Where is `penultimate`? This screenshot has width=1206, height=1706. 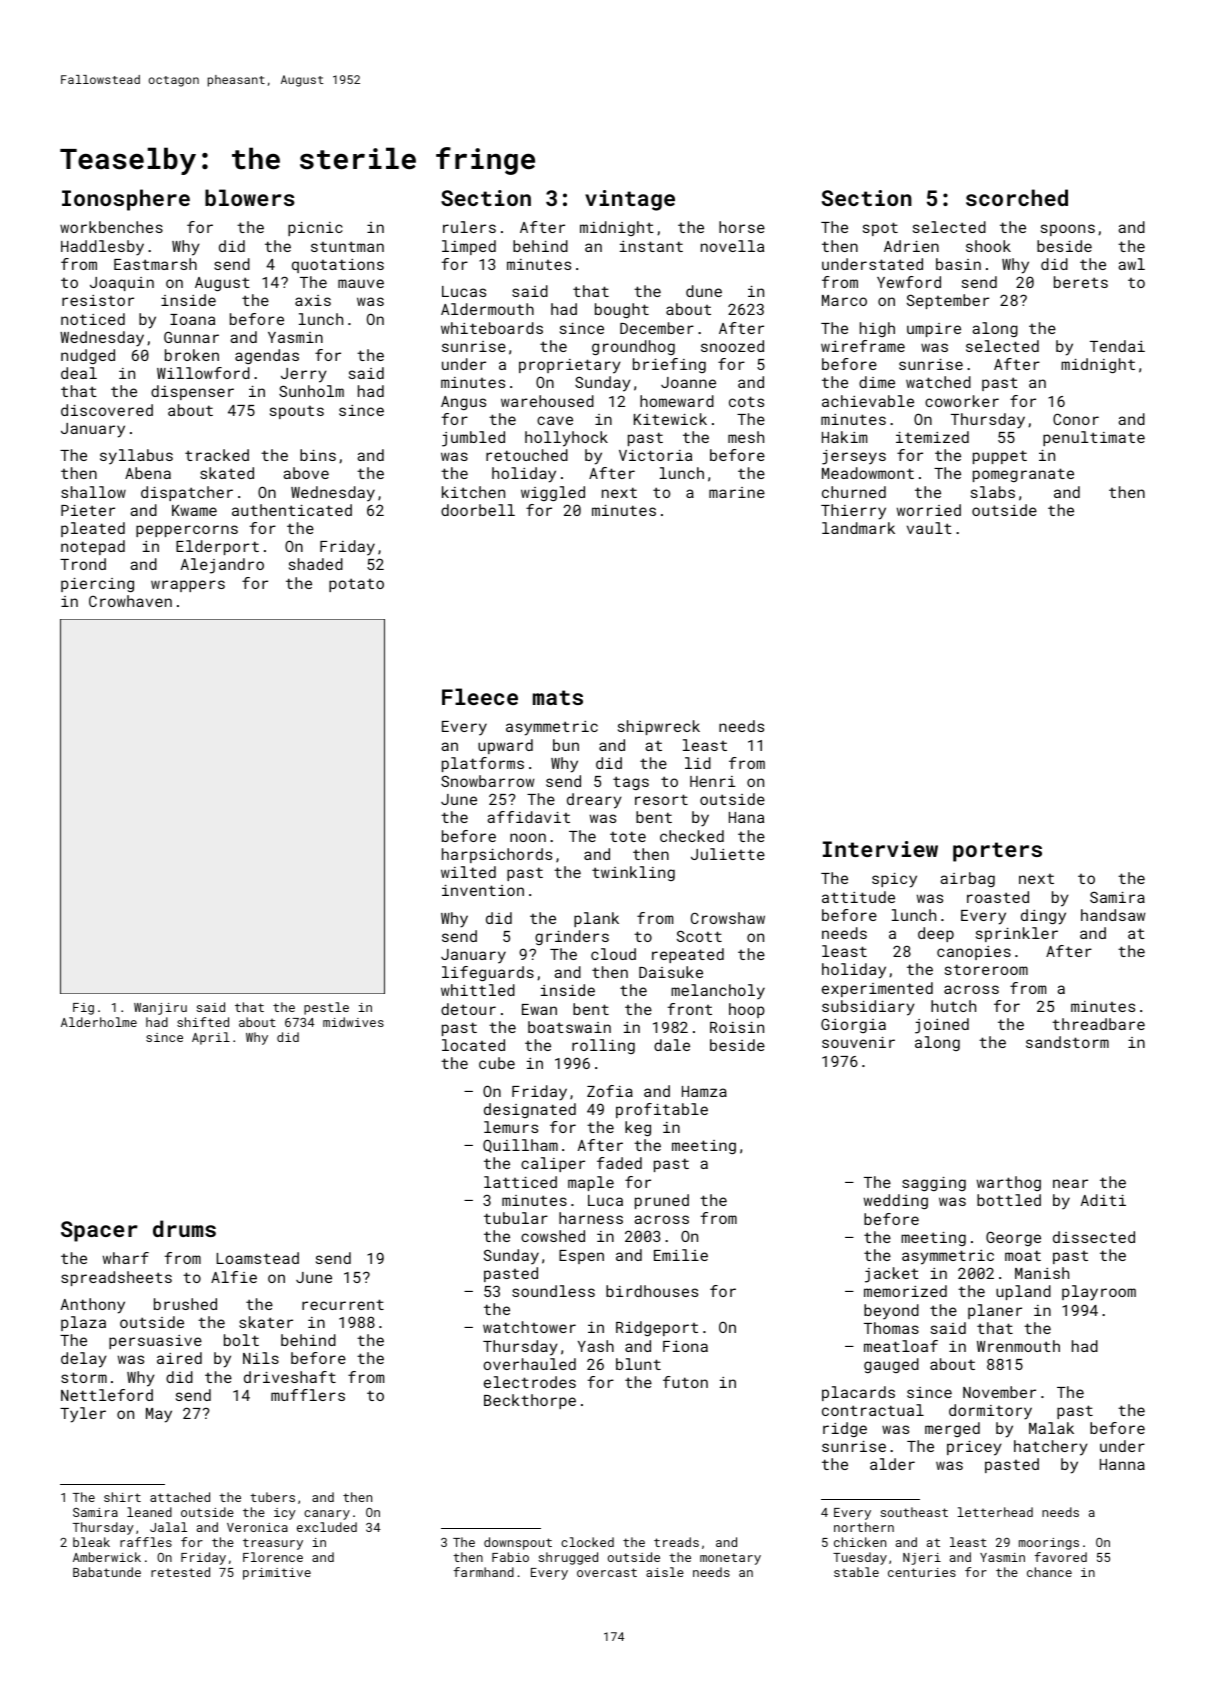
penultimate is located at coordinates (1094, 438).
